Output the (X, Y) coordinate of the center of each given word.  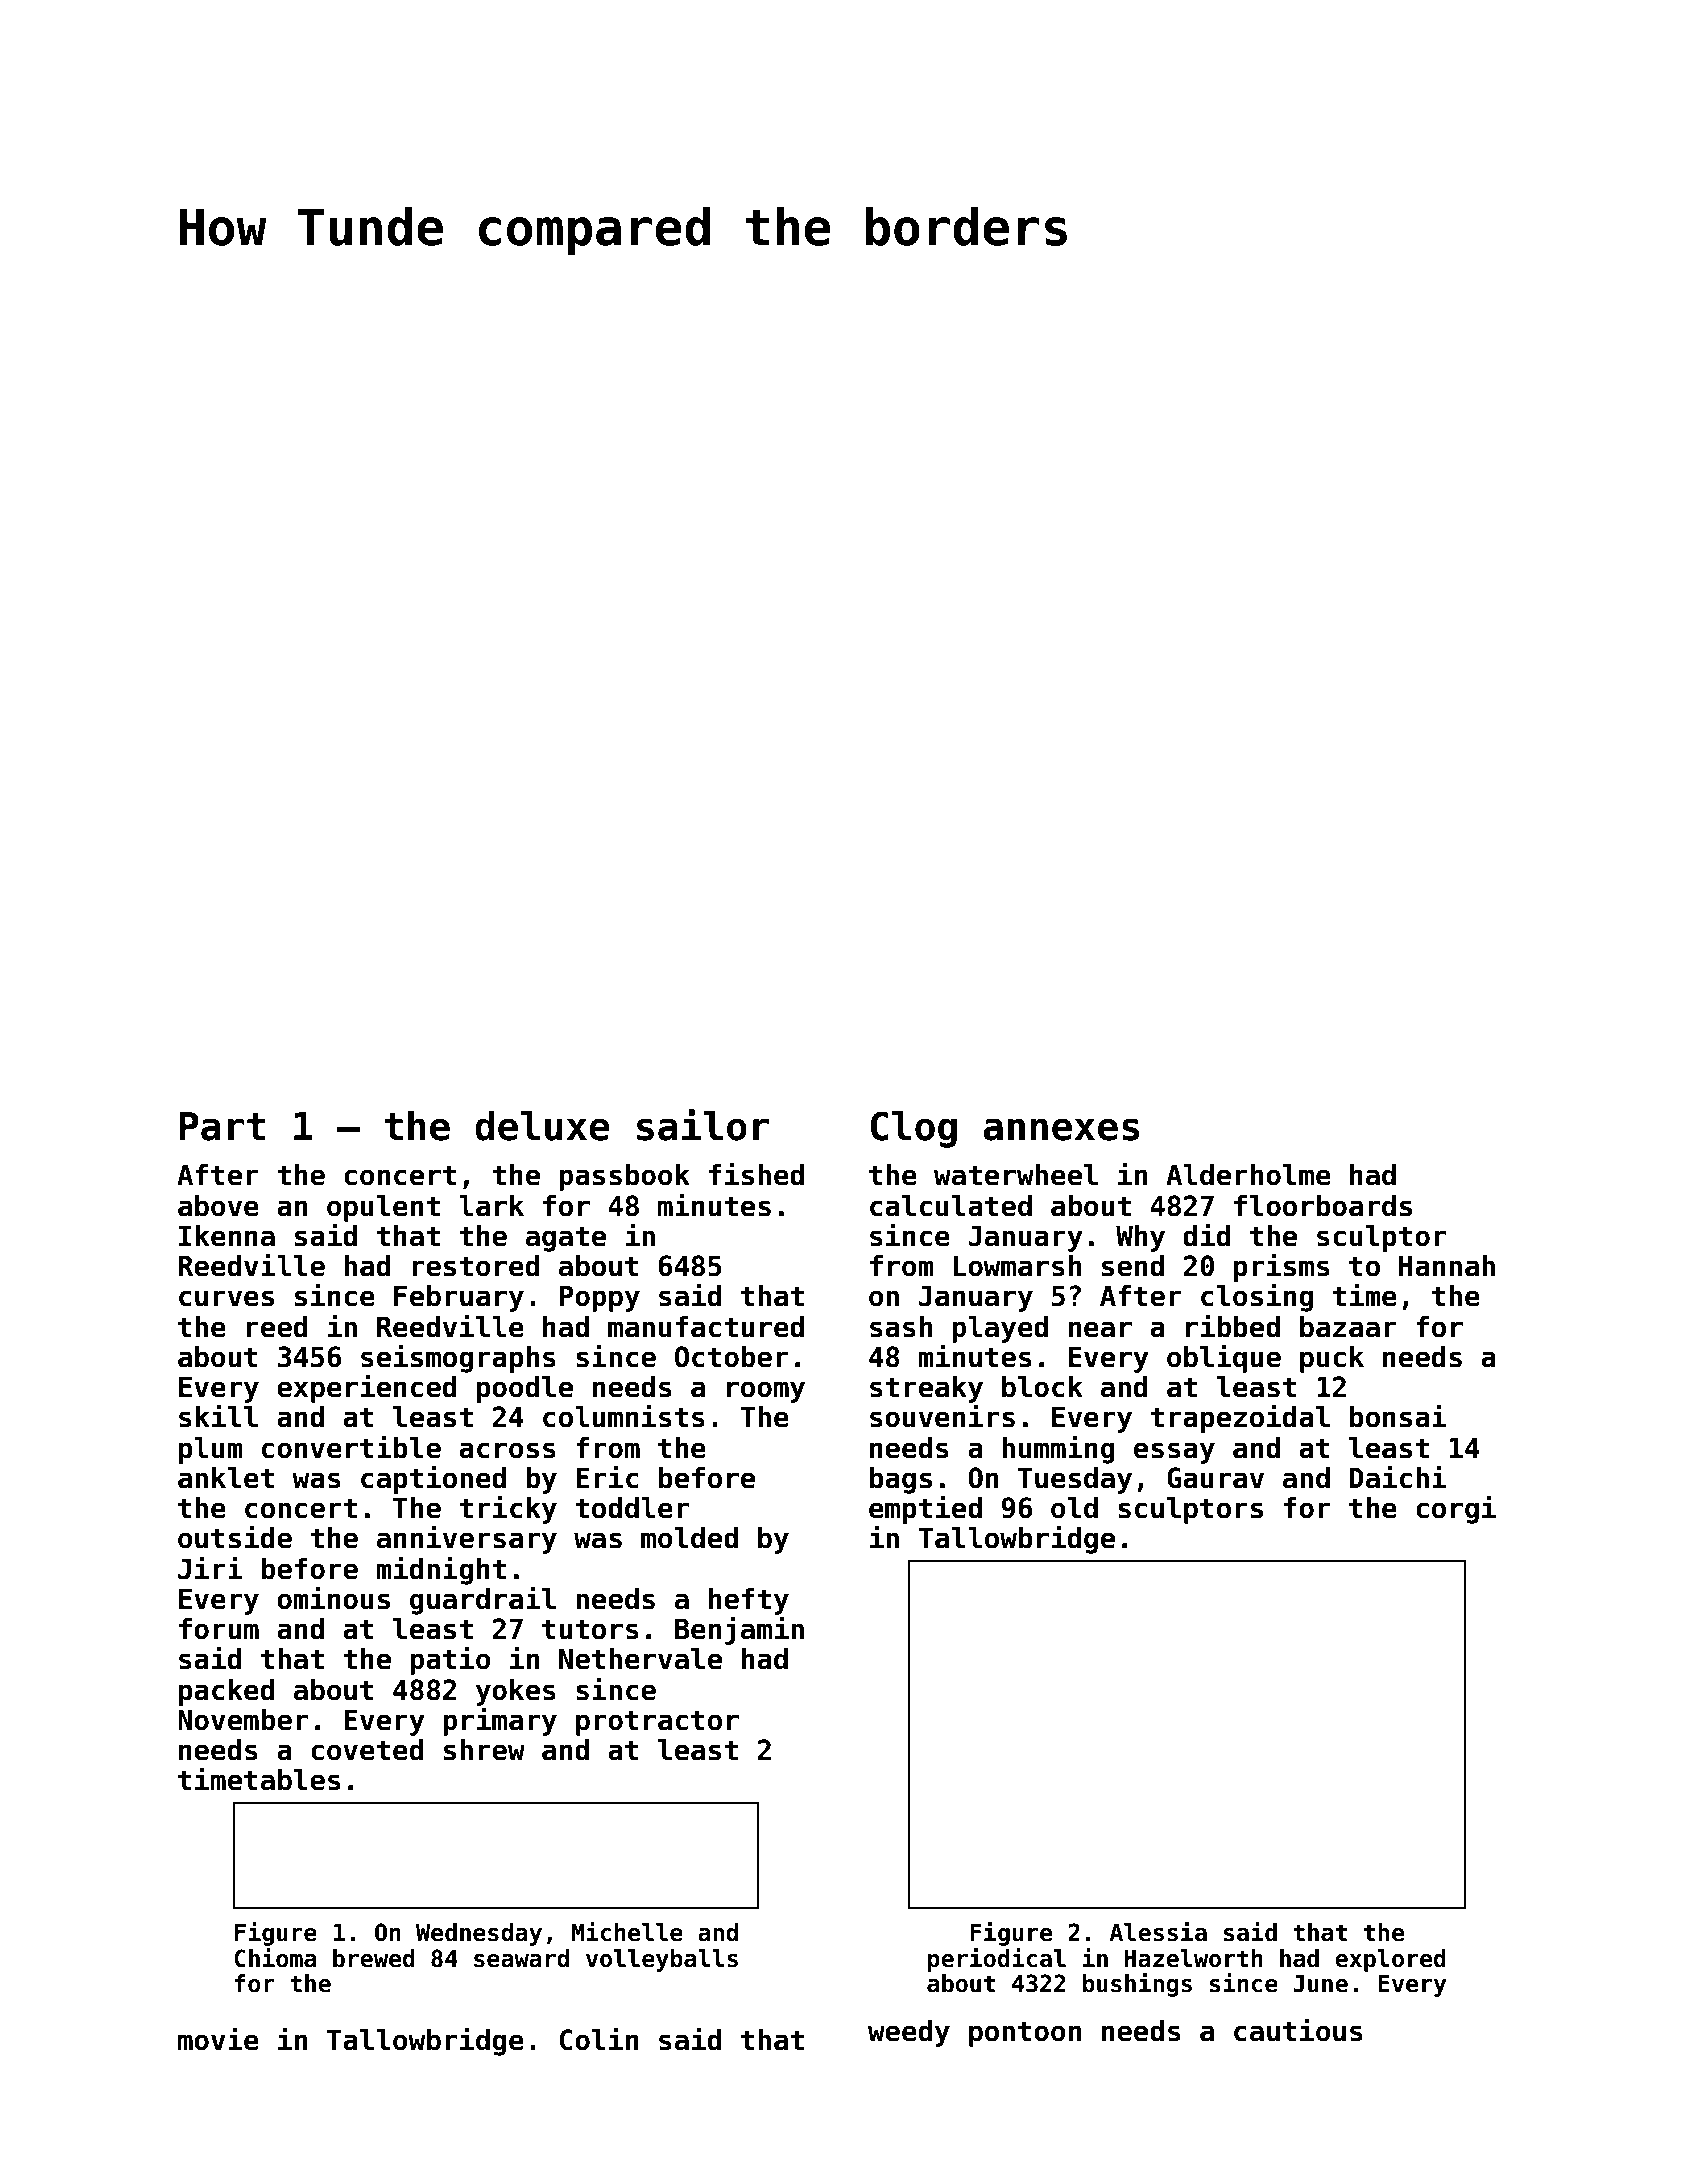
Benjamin (739, 1630)
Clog (913, 1129)
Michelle (627, 1932)
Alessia (1158, 1932)
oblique (1224, 1358)
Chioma (275, 1958)
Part (223, 1126)
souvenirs (942, 1416)
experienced (367, 1388)
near (1100, 1329)
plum (211, 1450)
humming (1058, 1449)
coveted (367, 1750)
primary (500, 1721)
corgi (1456, 1509)
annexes (1061, 1129)
